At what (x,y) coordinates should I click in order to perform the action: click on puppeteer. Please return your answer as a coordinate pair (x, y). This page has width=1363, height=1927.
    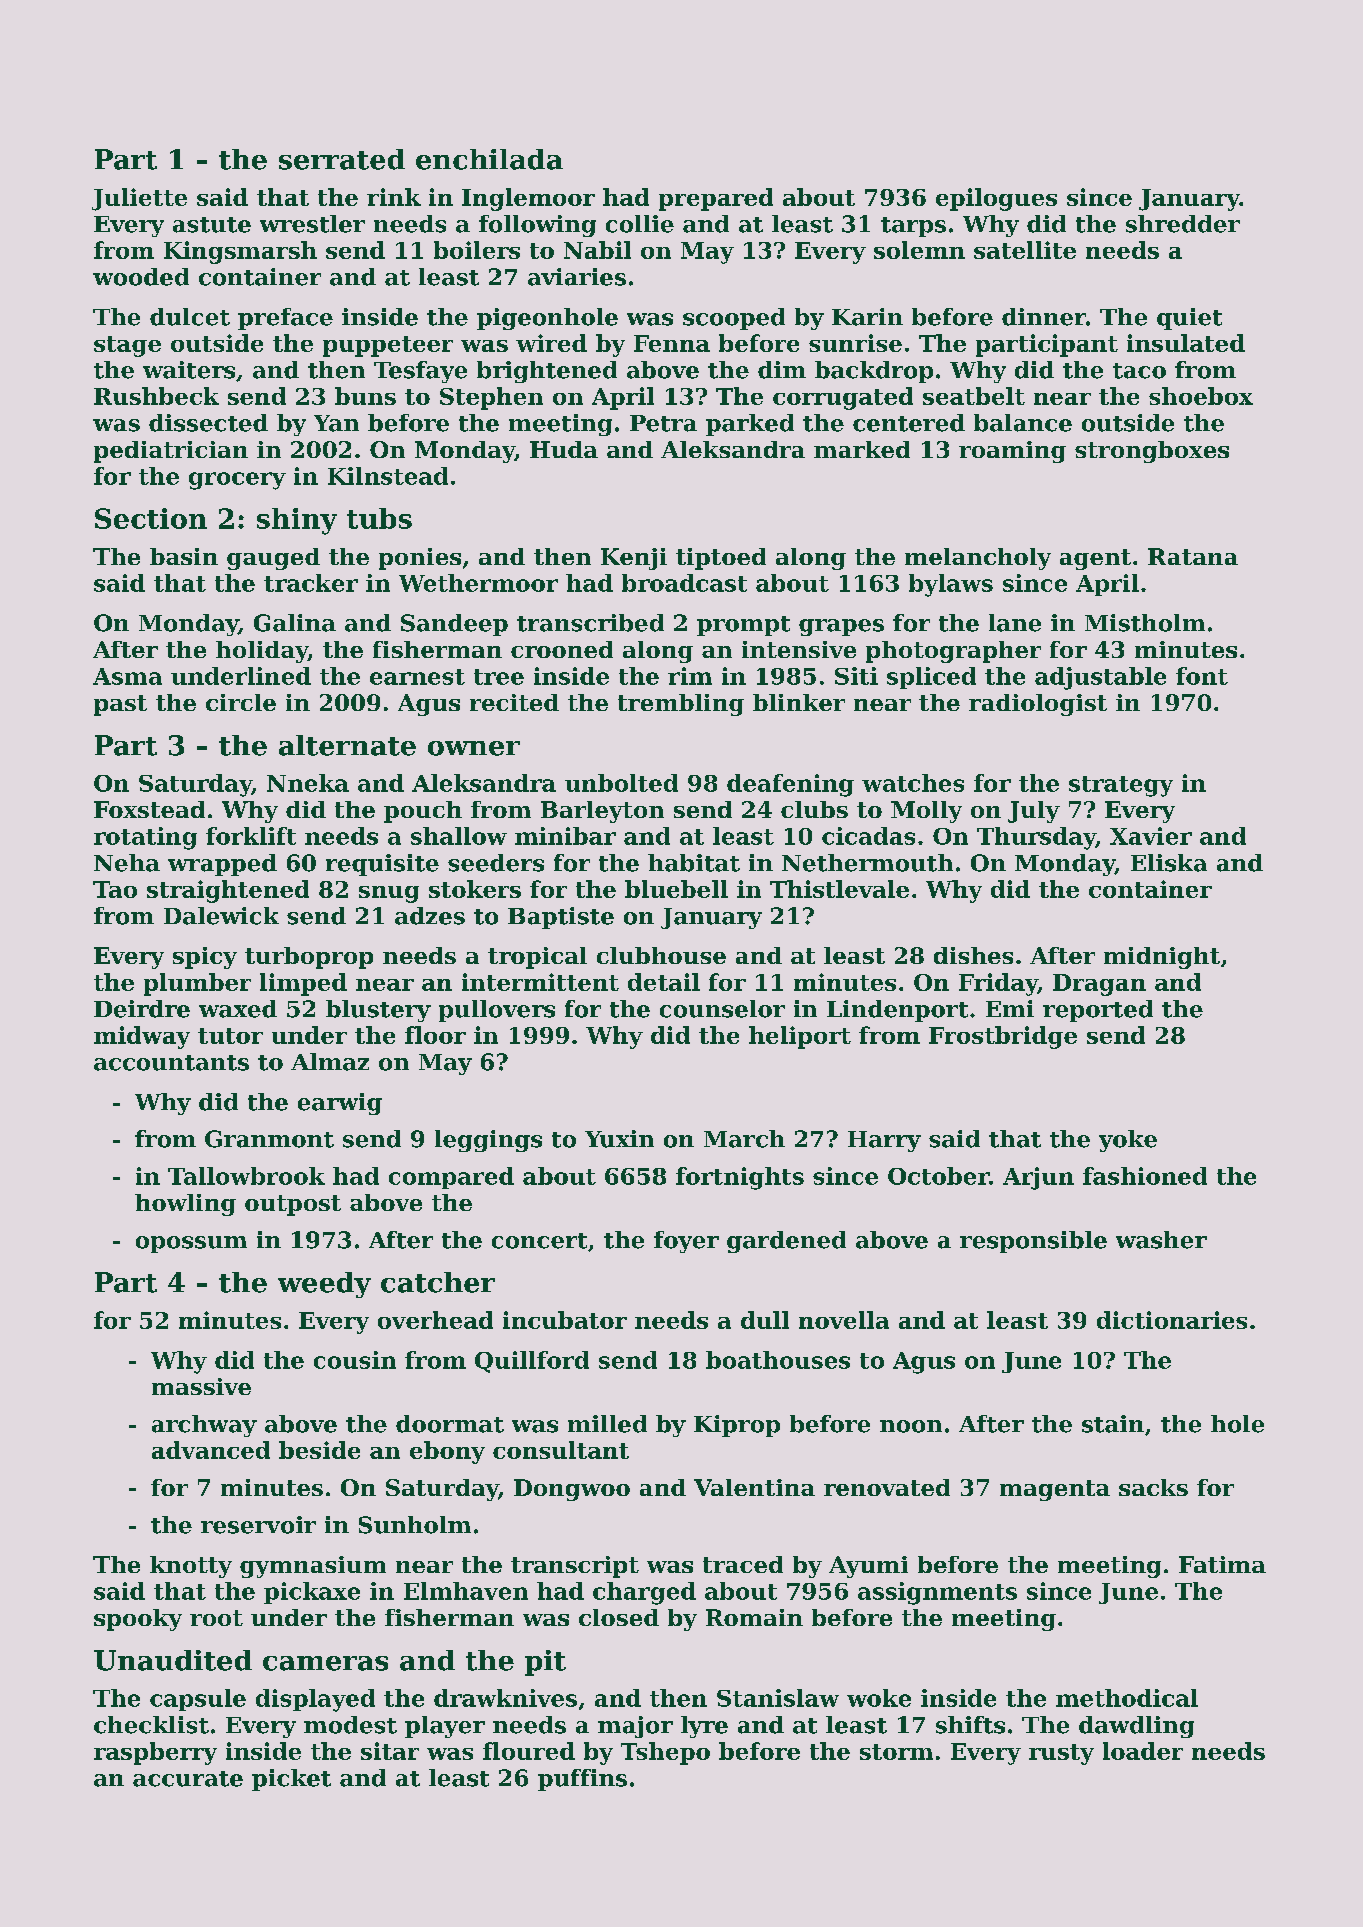
    Looking at the image, I should click on (388, 346).
